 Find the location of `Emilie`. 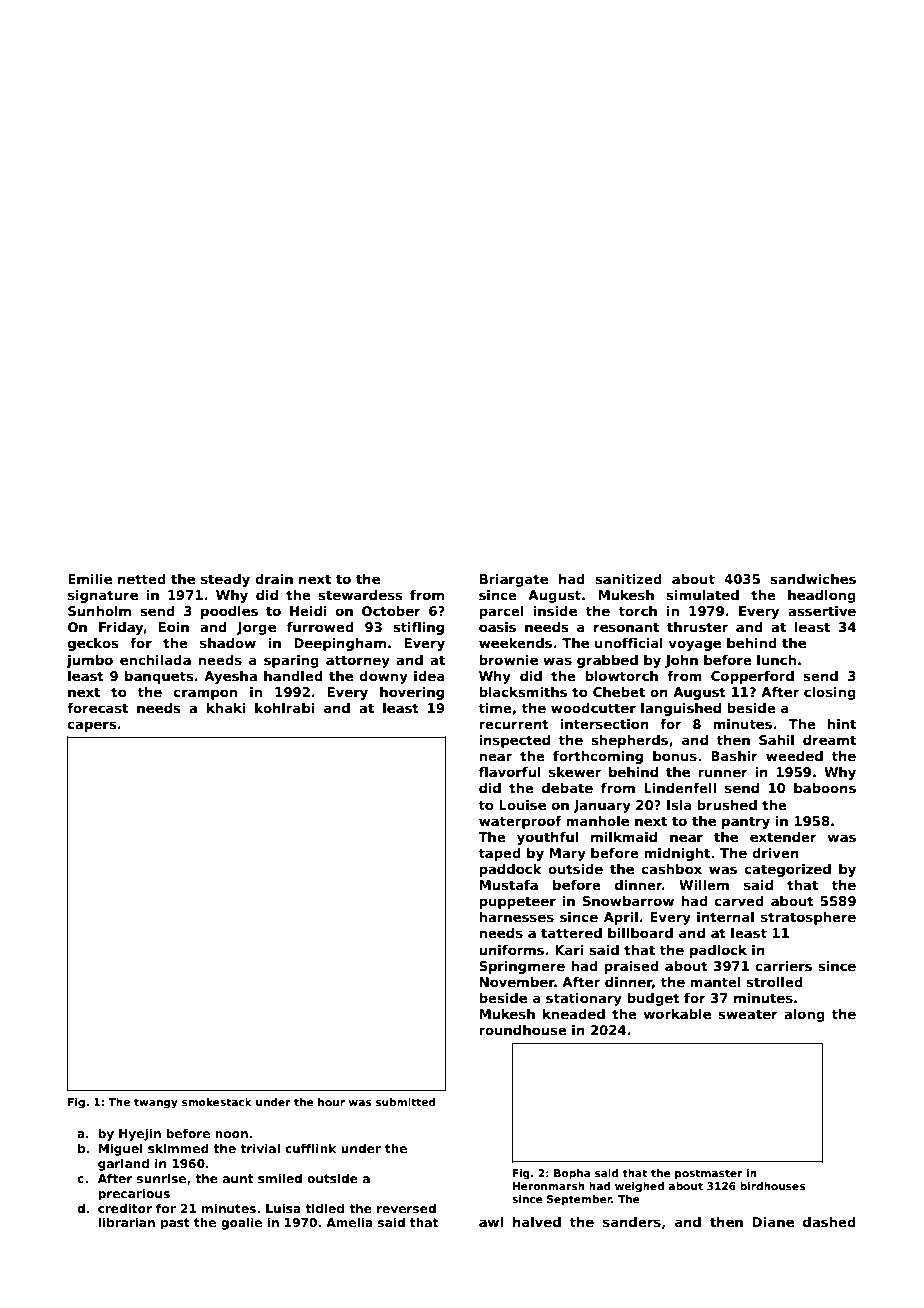

Emilie is located at coordinates (90, 579).
